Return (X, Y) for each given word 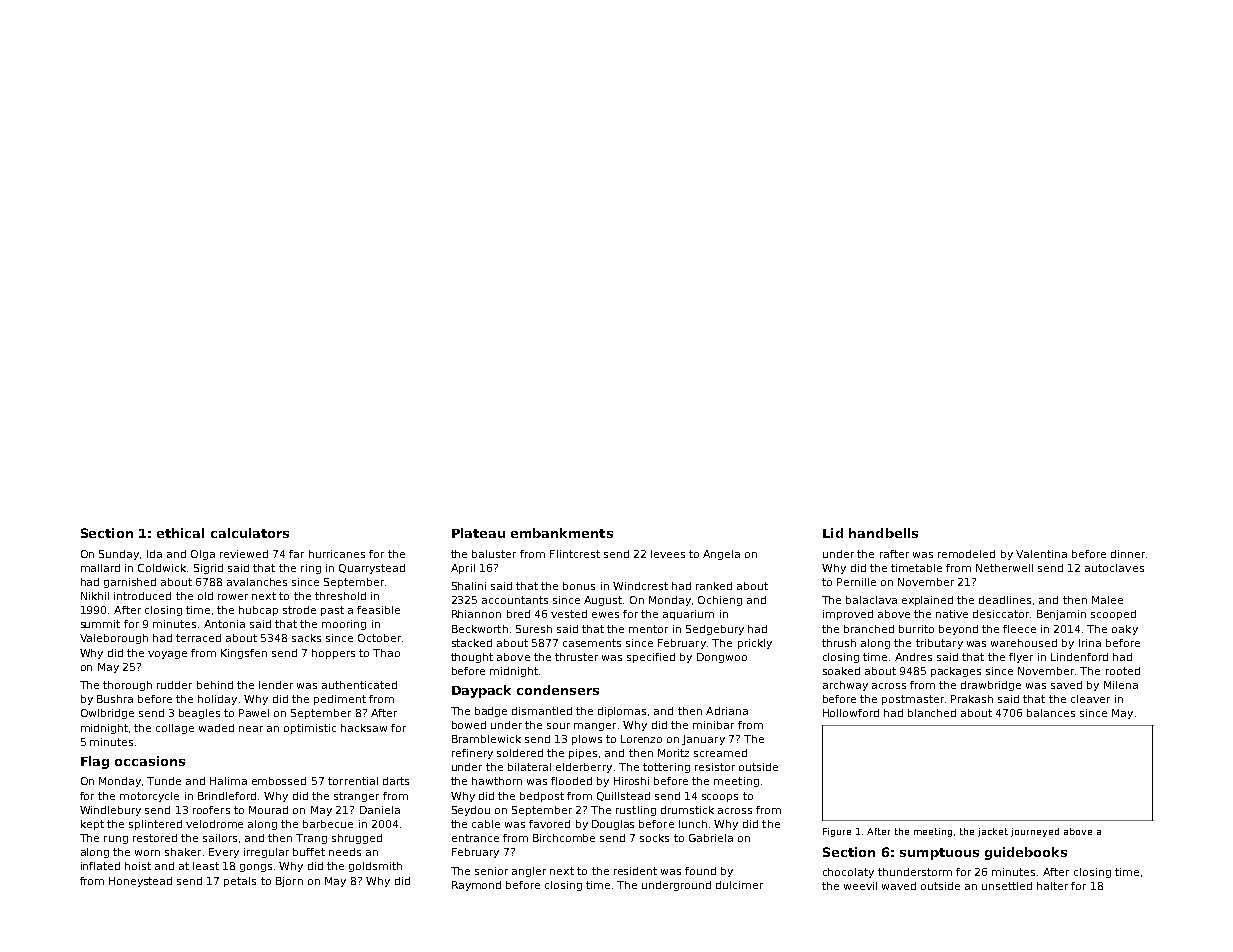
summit (100, 624)
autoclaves (1114, 568)
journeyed (1035, 832)
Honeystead (140, 882)
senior (491, 871)
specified (651, 658)
